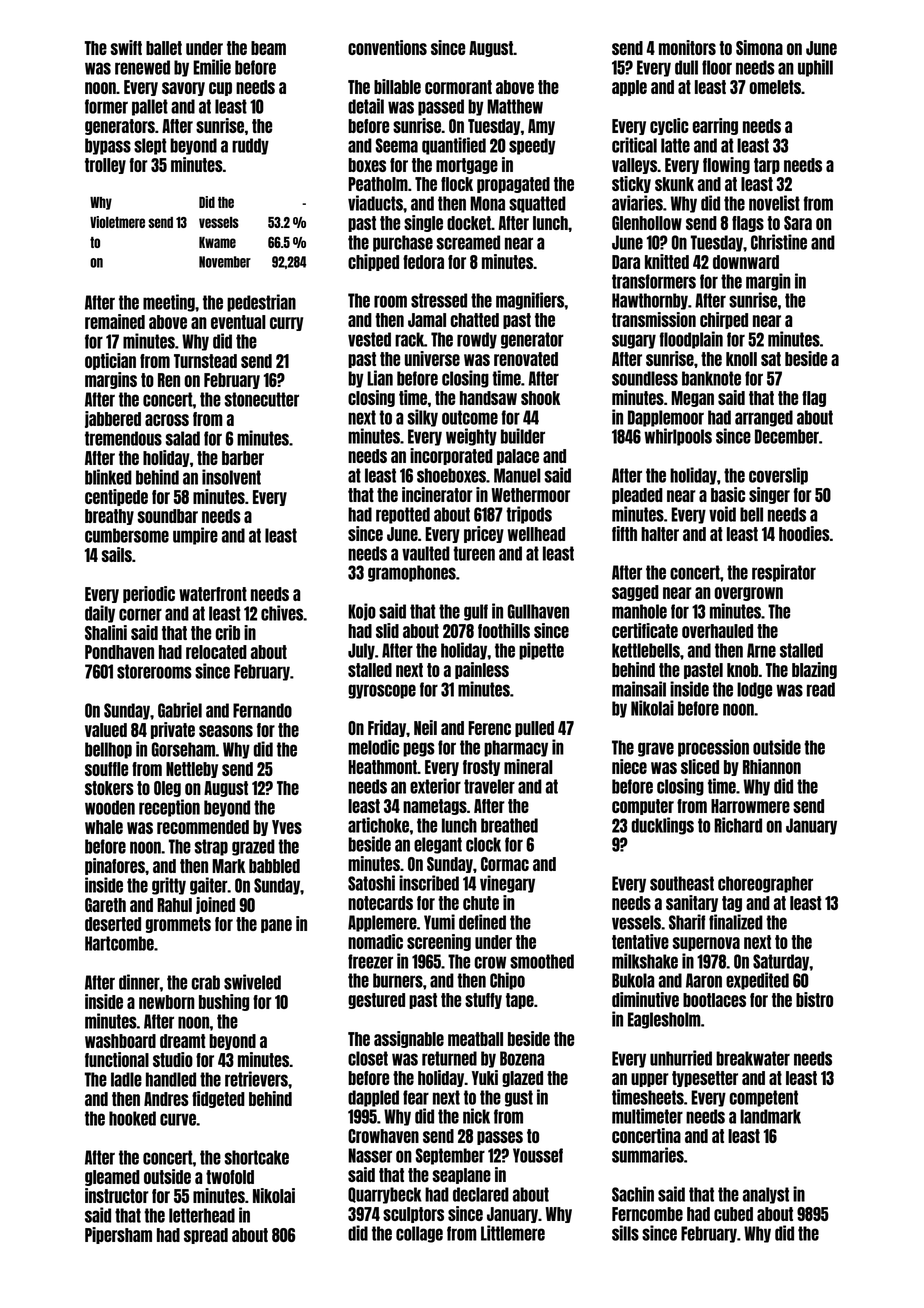 This screenshot has height=1308, width=924. I want to click on cormorant, so click(458, 87).
